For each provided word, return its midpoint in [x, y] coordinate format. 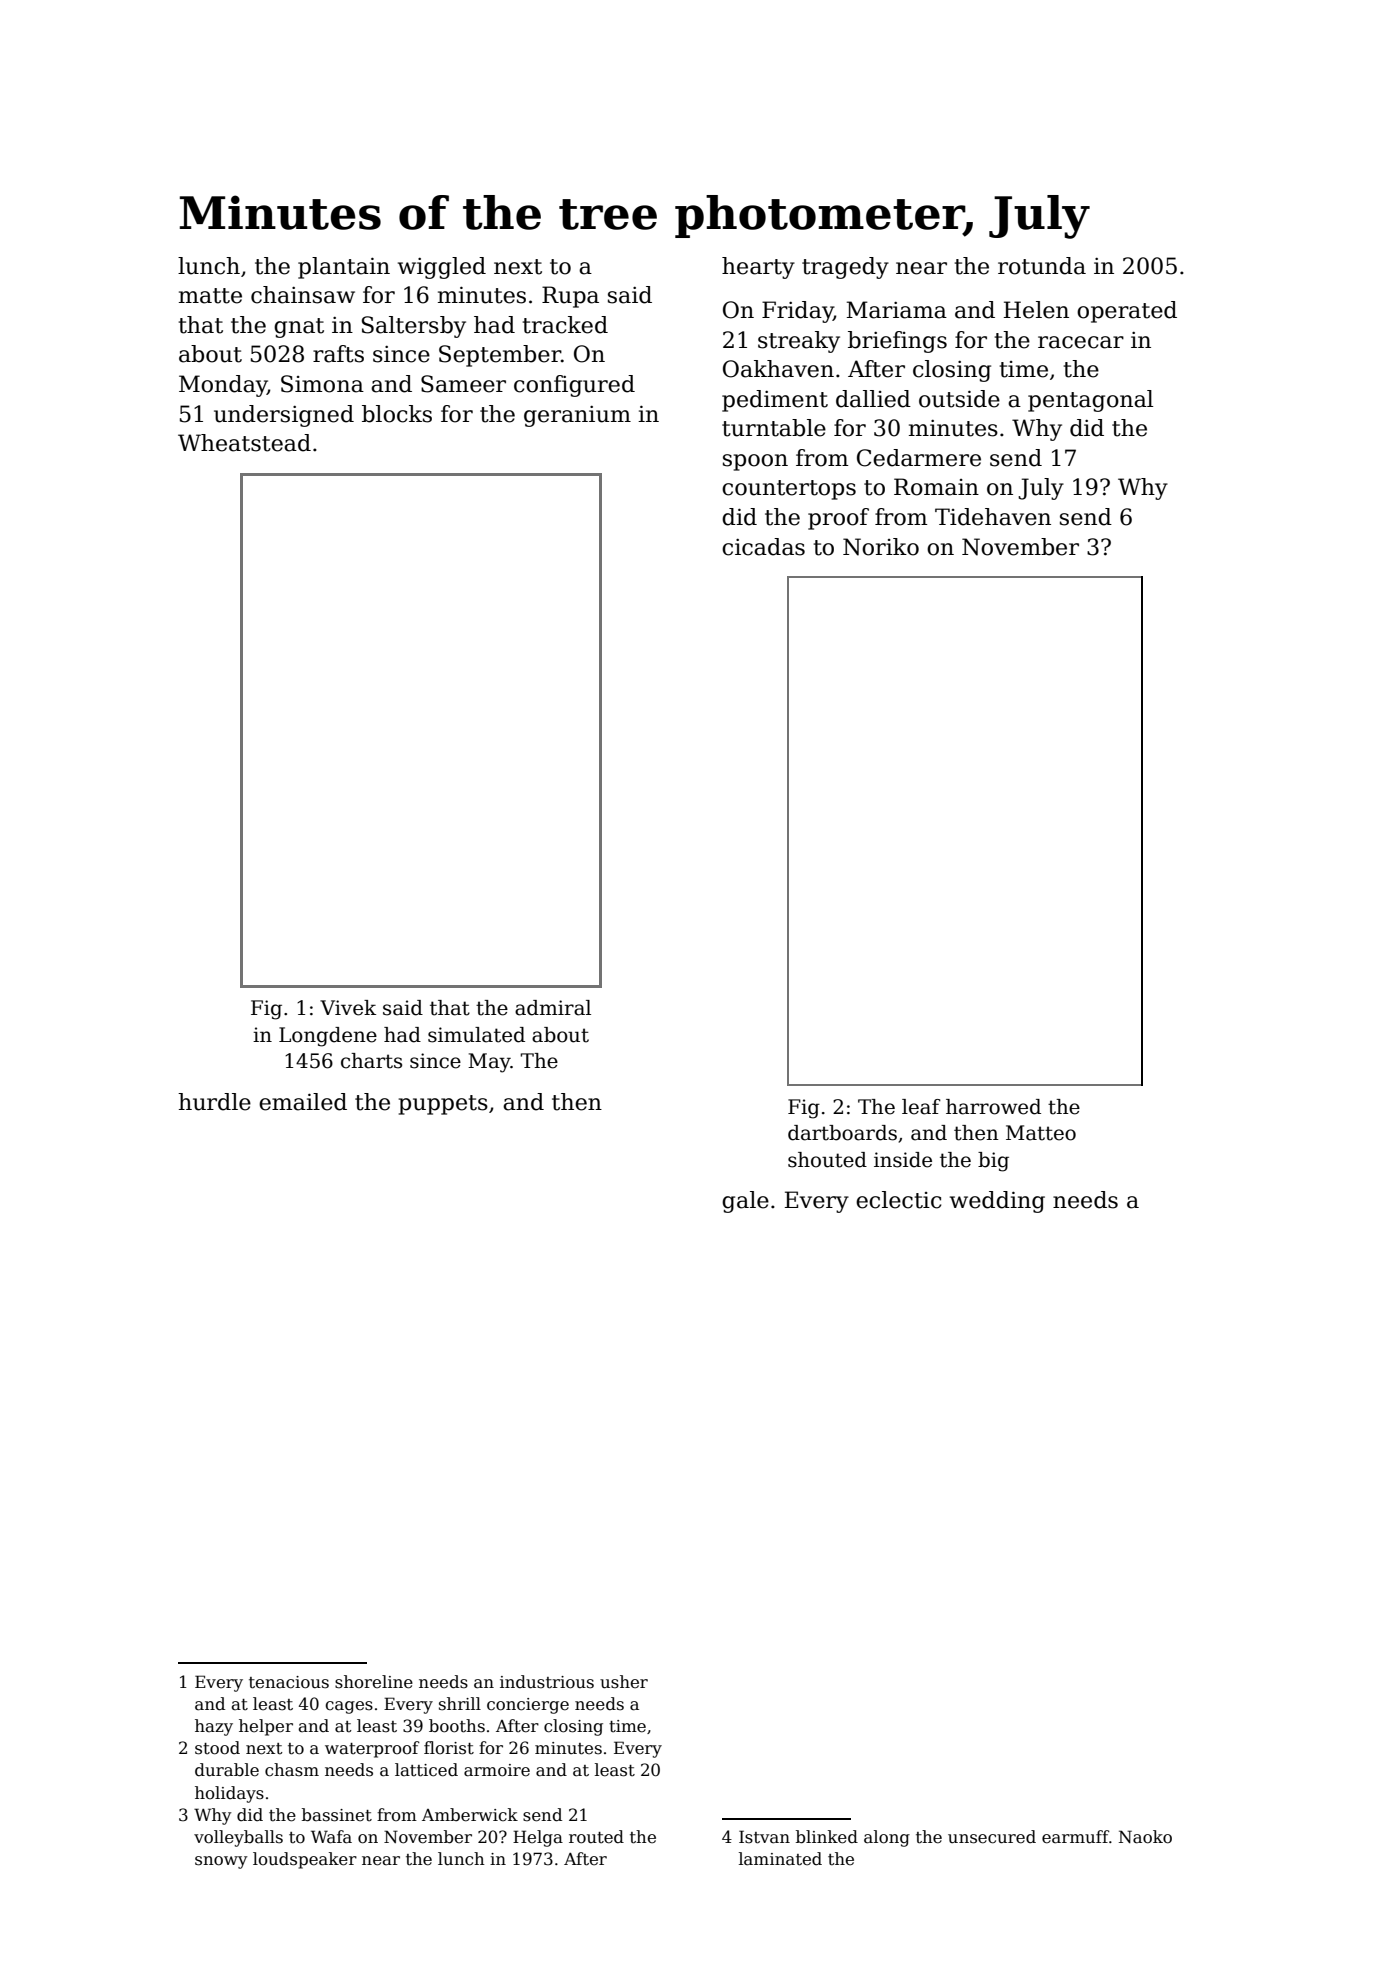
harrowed [993, 1107]
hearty [758, 268]
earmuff [1075, 1837]
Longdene [328, 1037]
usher [624, 1682]
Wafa [331, 1837]
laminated [780, 1859]
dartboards [842, 1133]
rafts [338, 354]
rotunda [1042, 266]
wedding [997, 1202]
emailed [303, 1102]
